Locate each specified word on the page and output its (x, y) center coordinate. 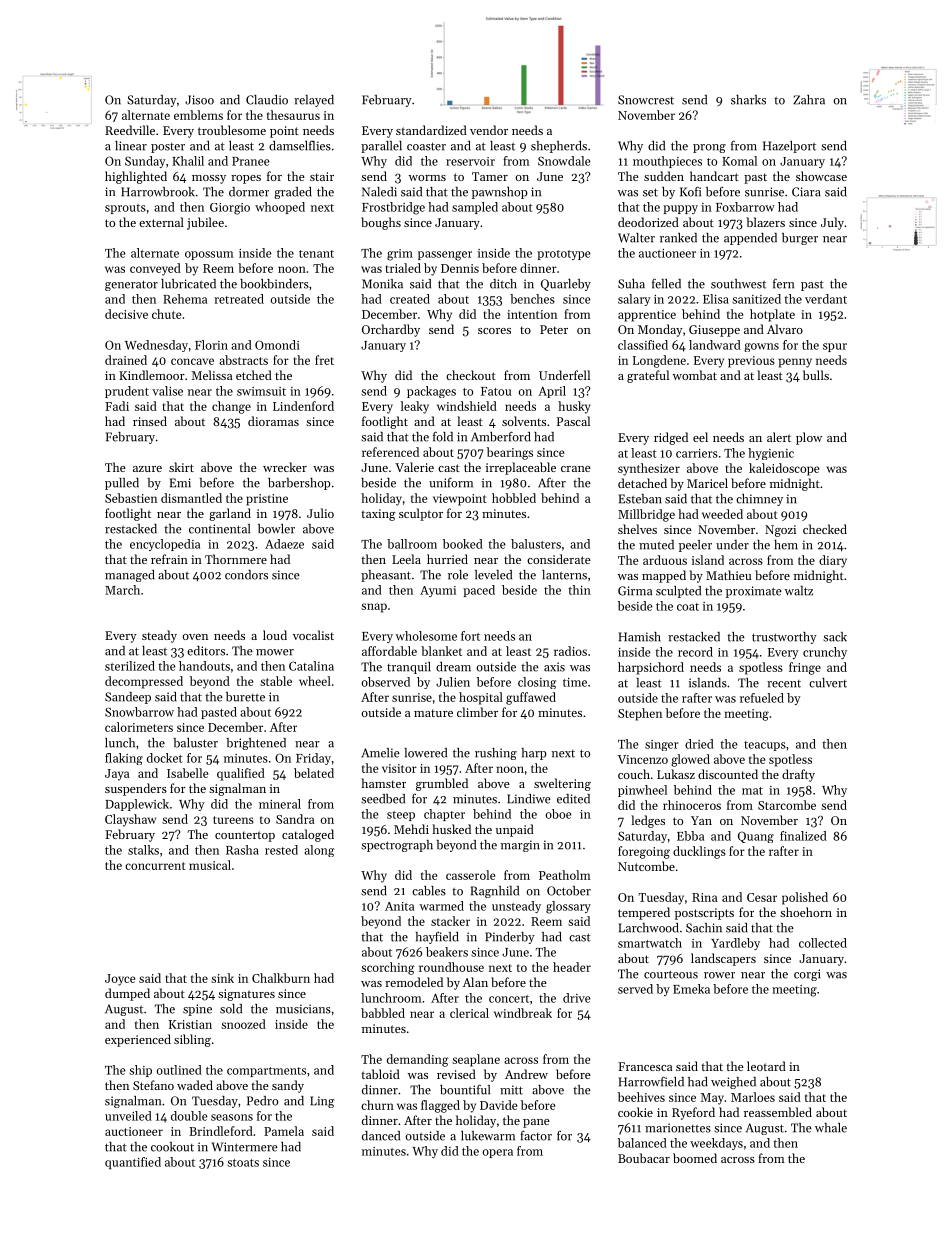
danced (381, 1136)
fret (324, 360)
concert (509, 999)
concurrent (155, 866)
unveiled (128, 1116)
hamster (383, 783)
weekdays (716, 1144)
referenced (390, 452)
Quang (756, 837)
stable (276, 681)
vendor (489, 130)
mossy (209, 179)
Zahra (809, 100)
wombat (695, 375)
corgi (807, 975)
